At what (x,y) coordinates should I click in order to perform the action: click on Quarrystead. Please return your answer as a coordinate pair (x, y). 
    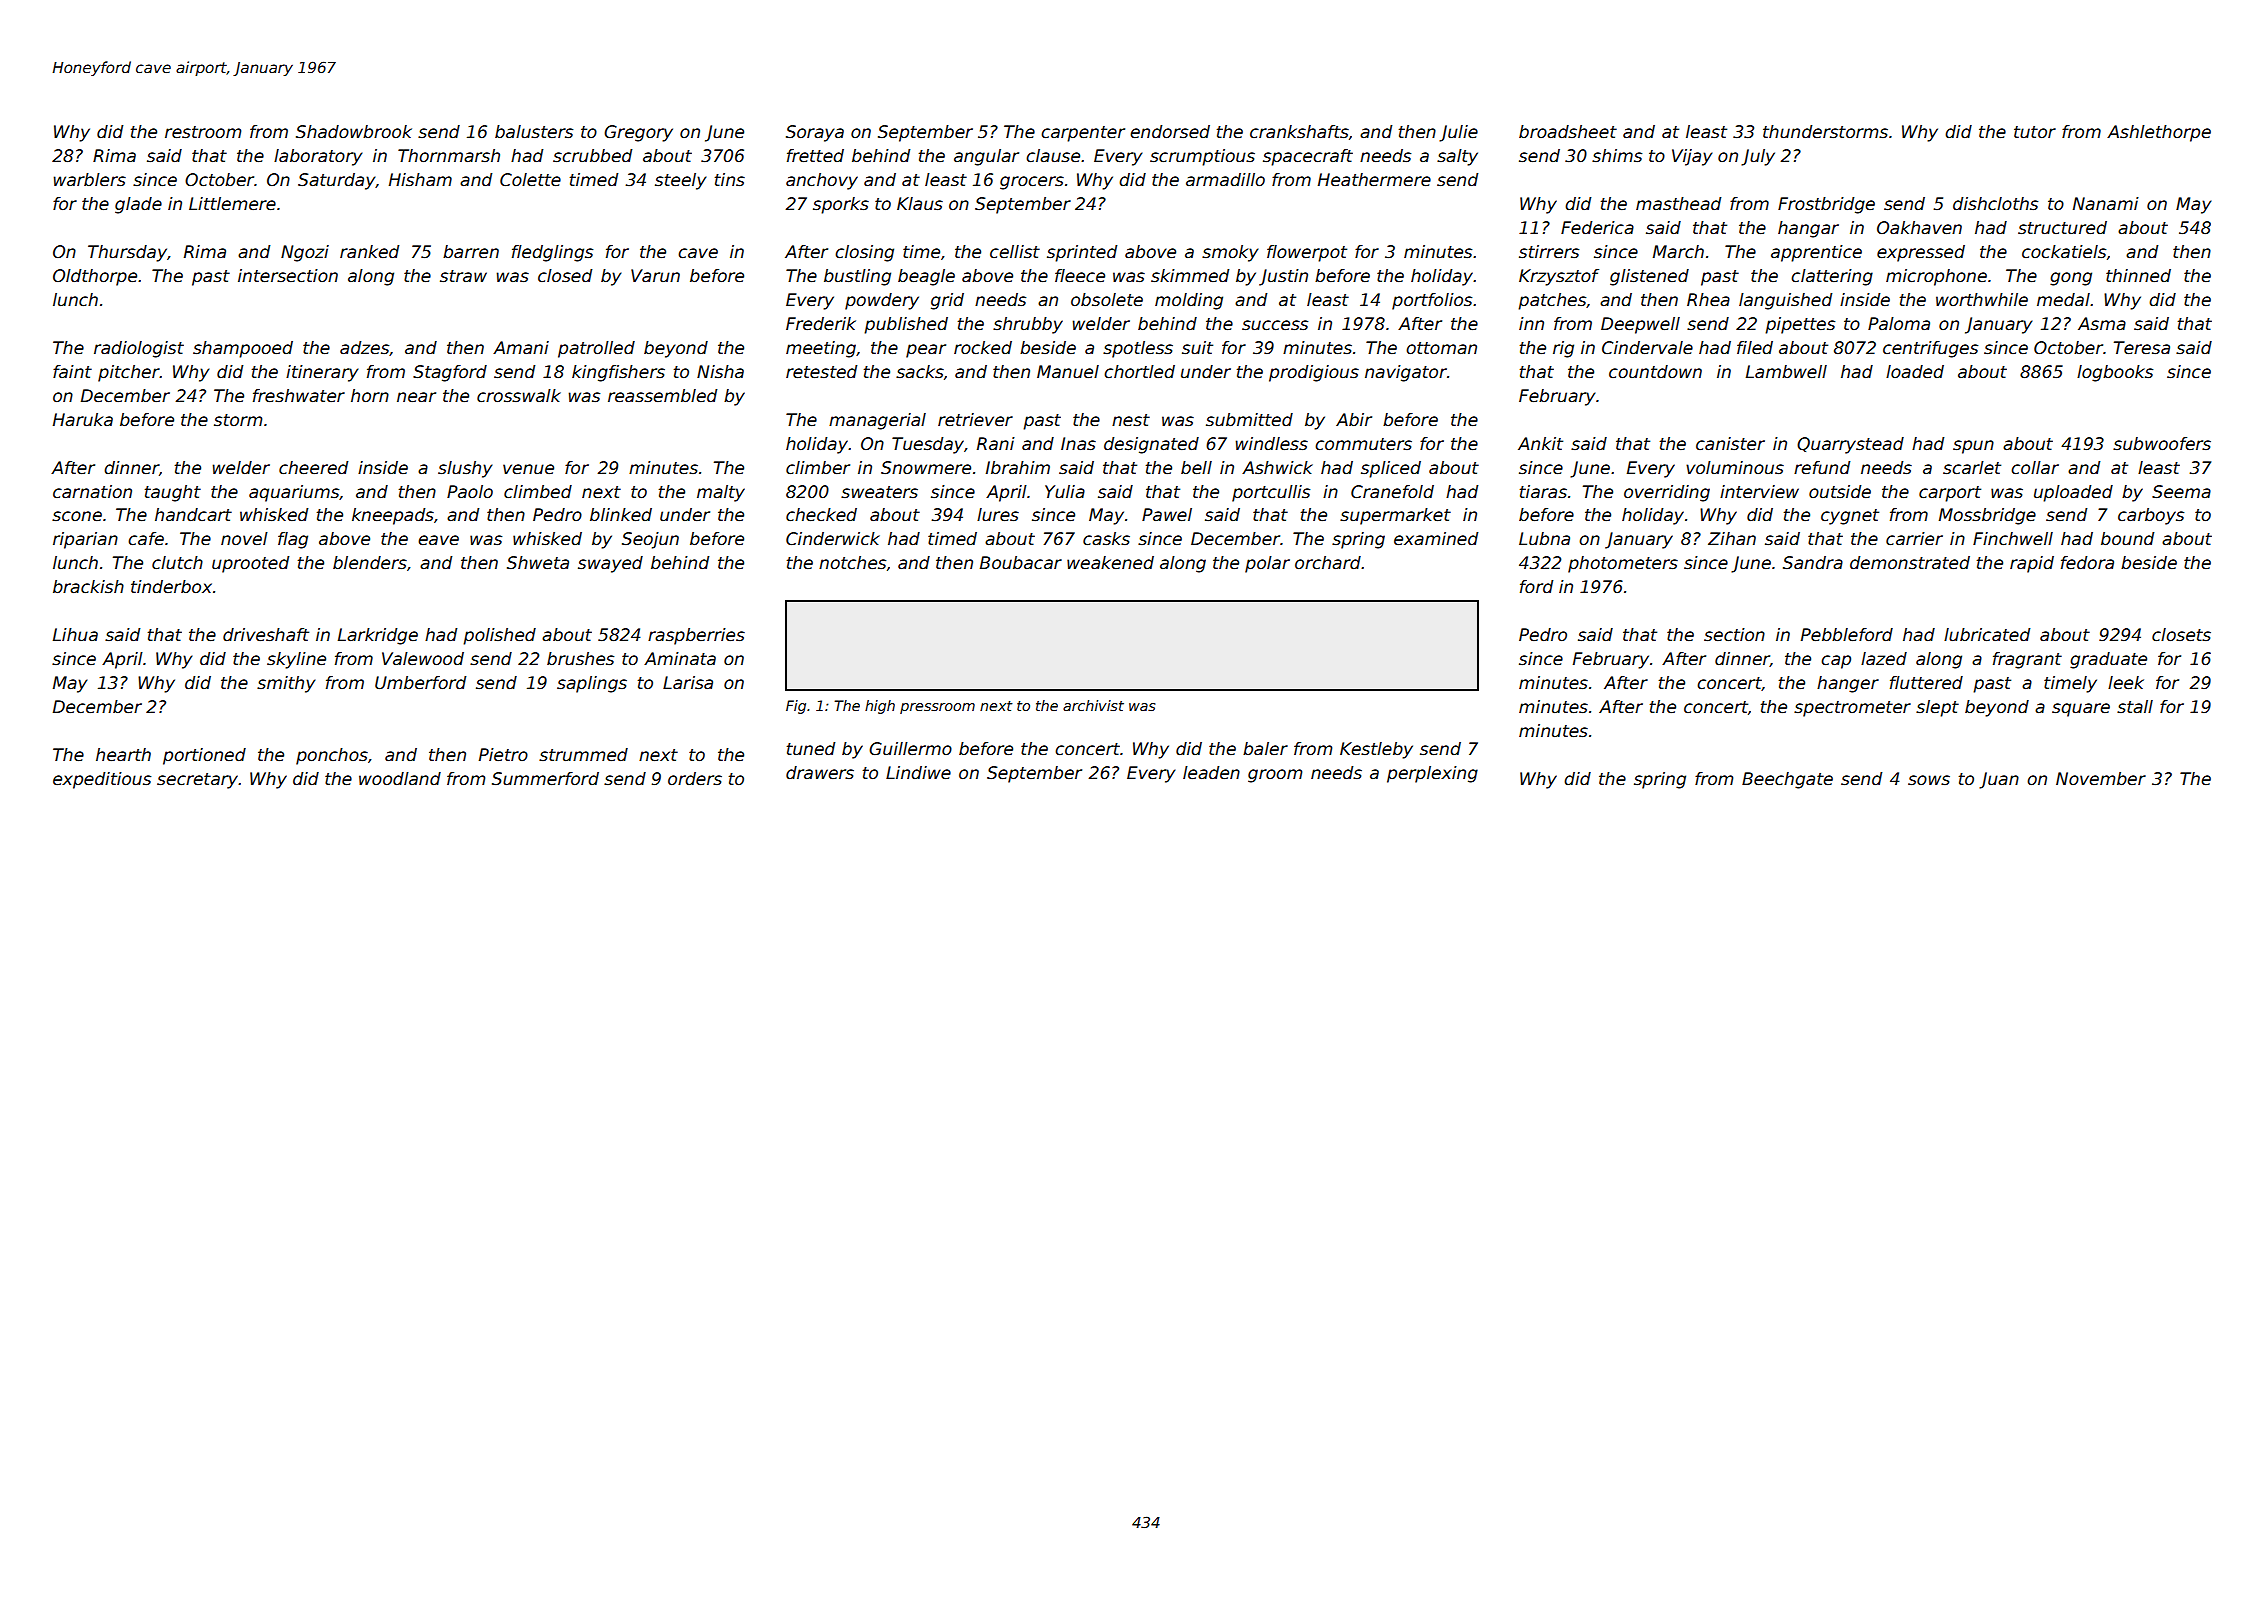
    Looking at the image, I should click on (1850, 445).
